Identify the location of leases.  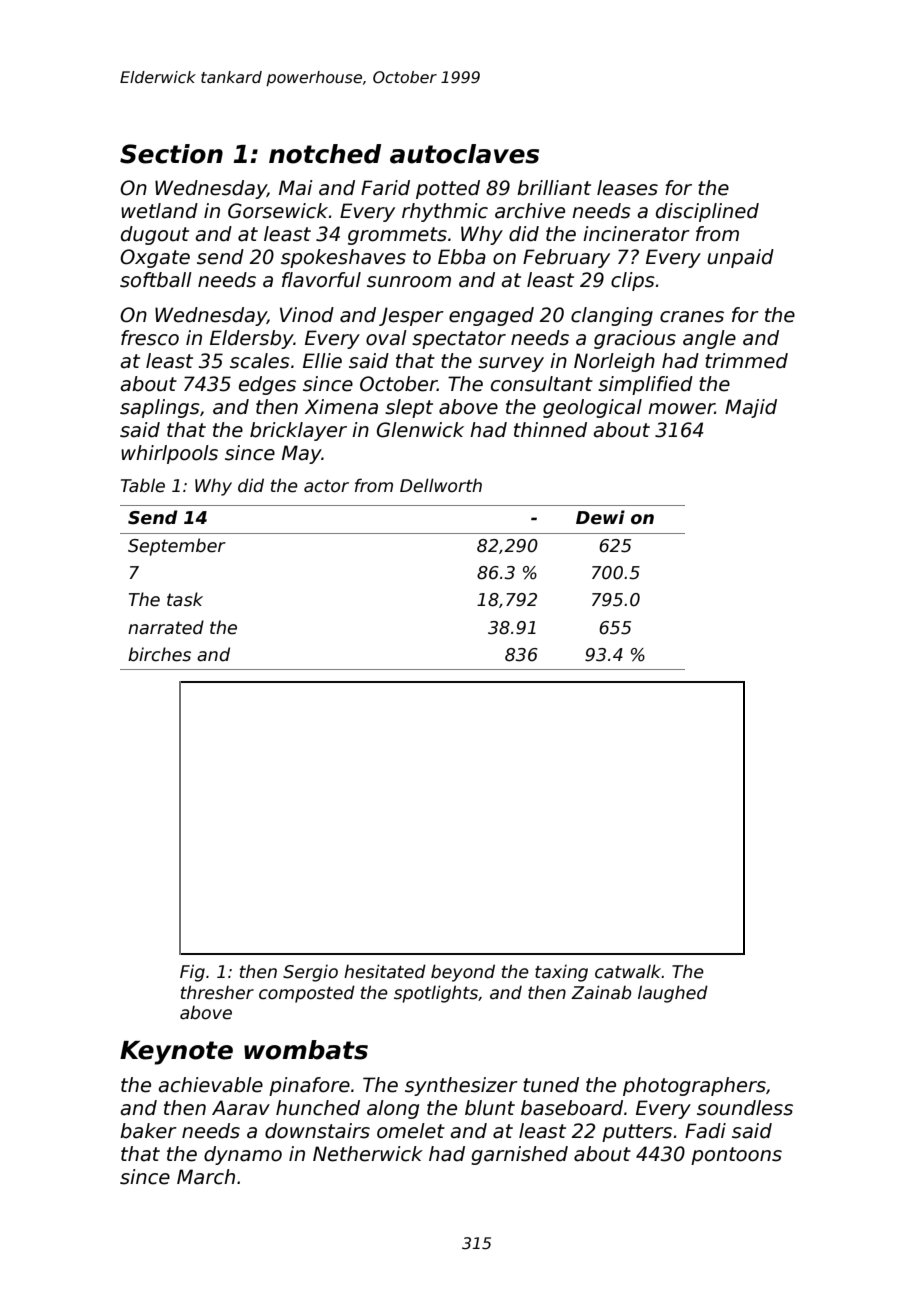
(627, 188).
